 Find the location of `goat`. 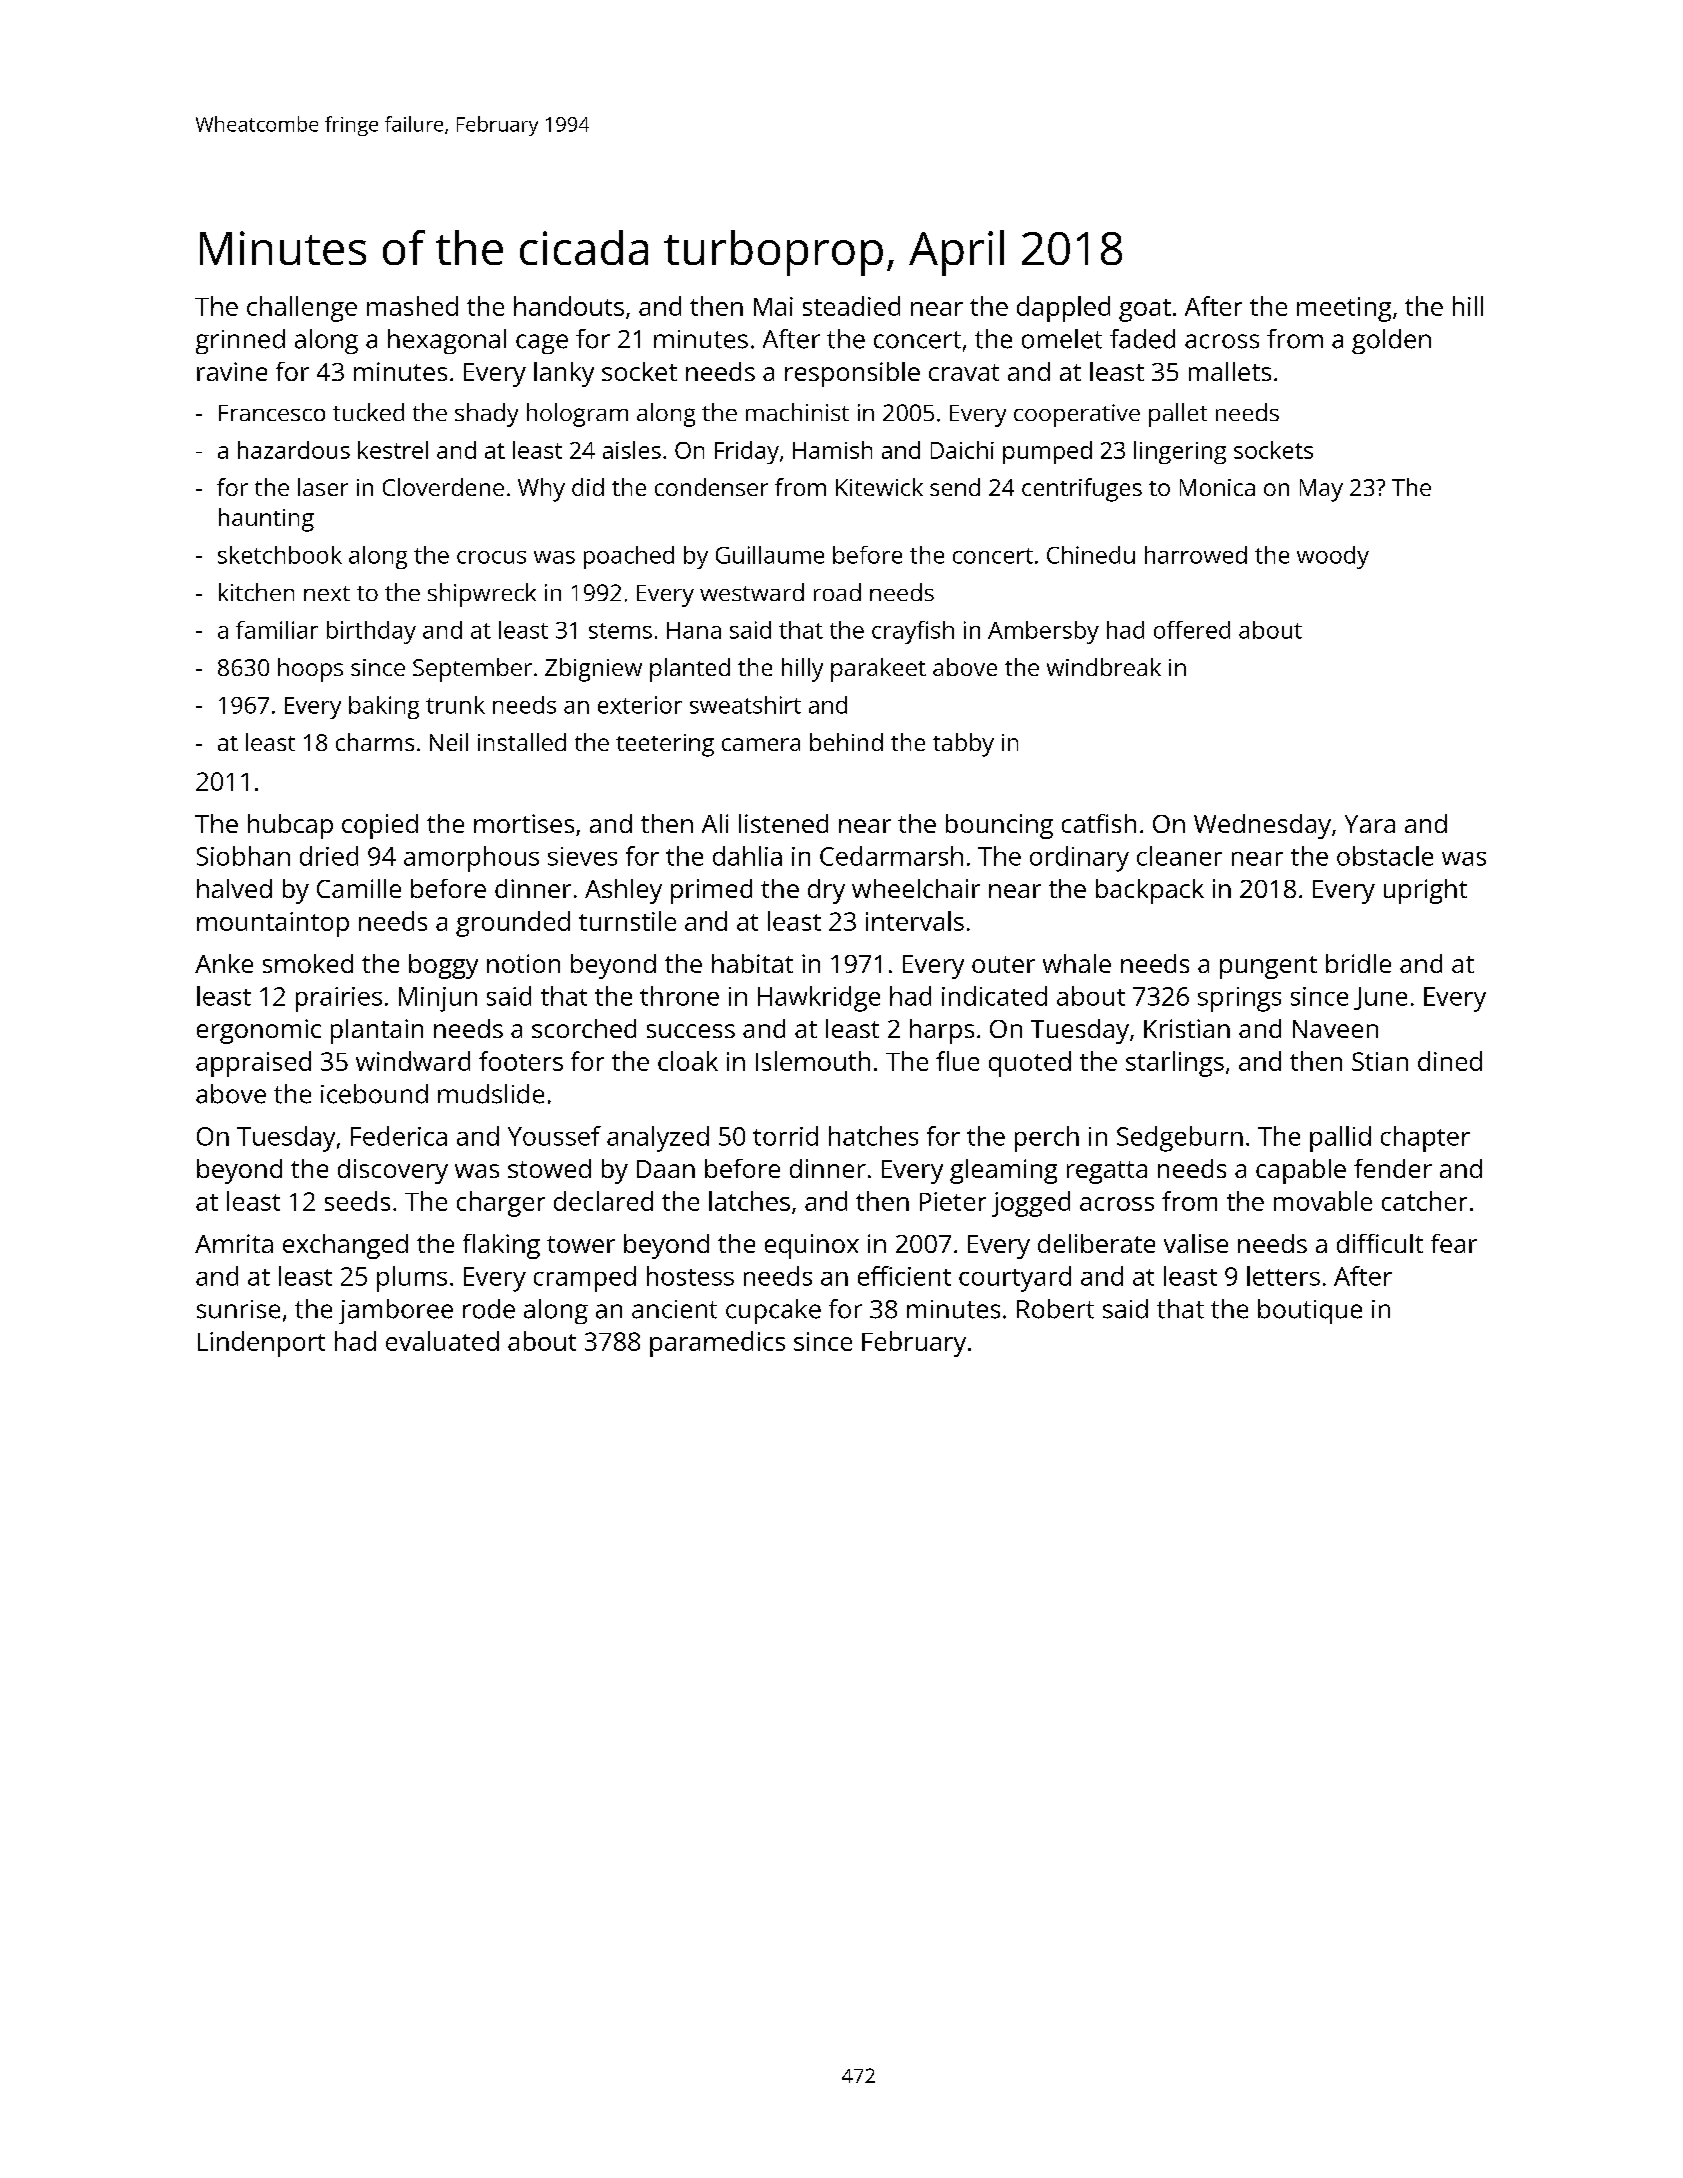

goat is located at coordinates (1145, 310).
